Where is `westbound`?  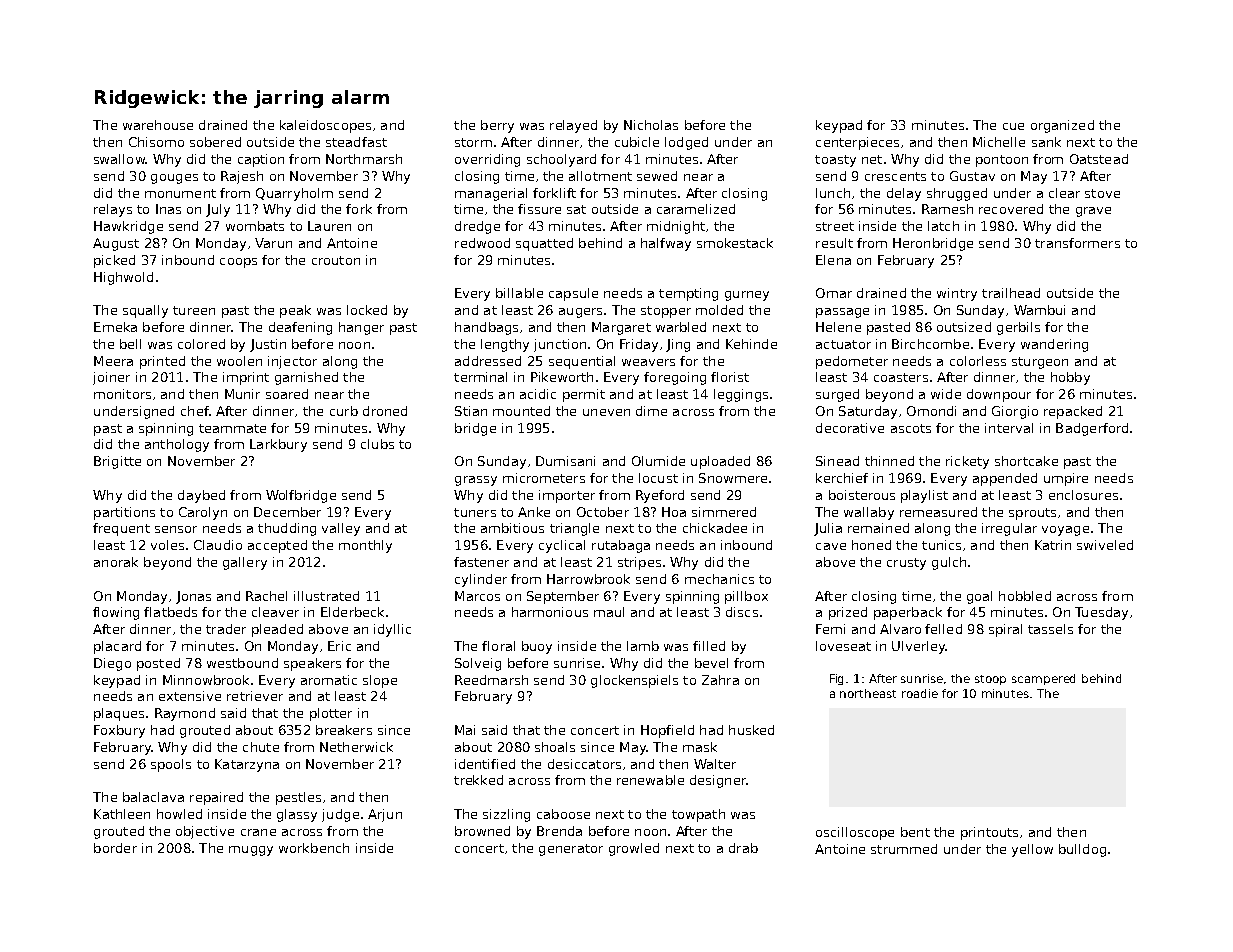
westbound is located at coordinates (242, 663).
